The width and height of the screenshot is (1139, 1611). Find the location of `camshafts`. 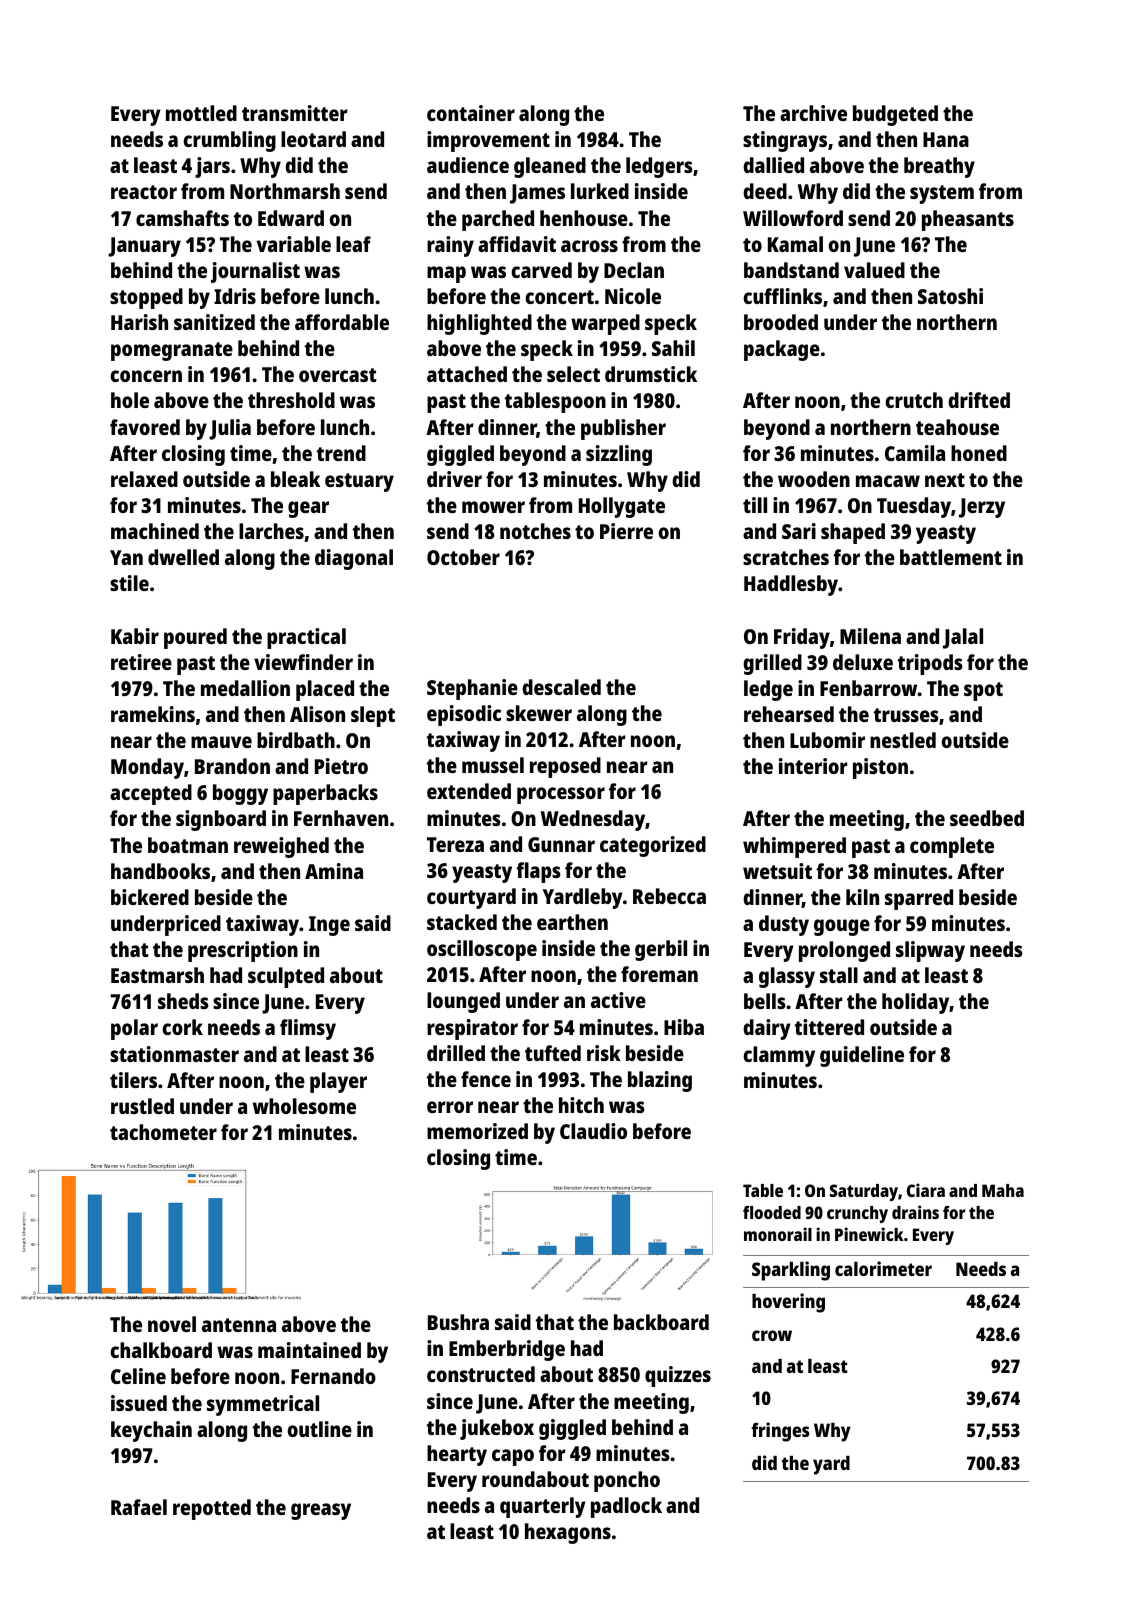

camshafts is located at coordinates (182, 218).
